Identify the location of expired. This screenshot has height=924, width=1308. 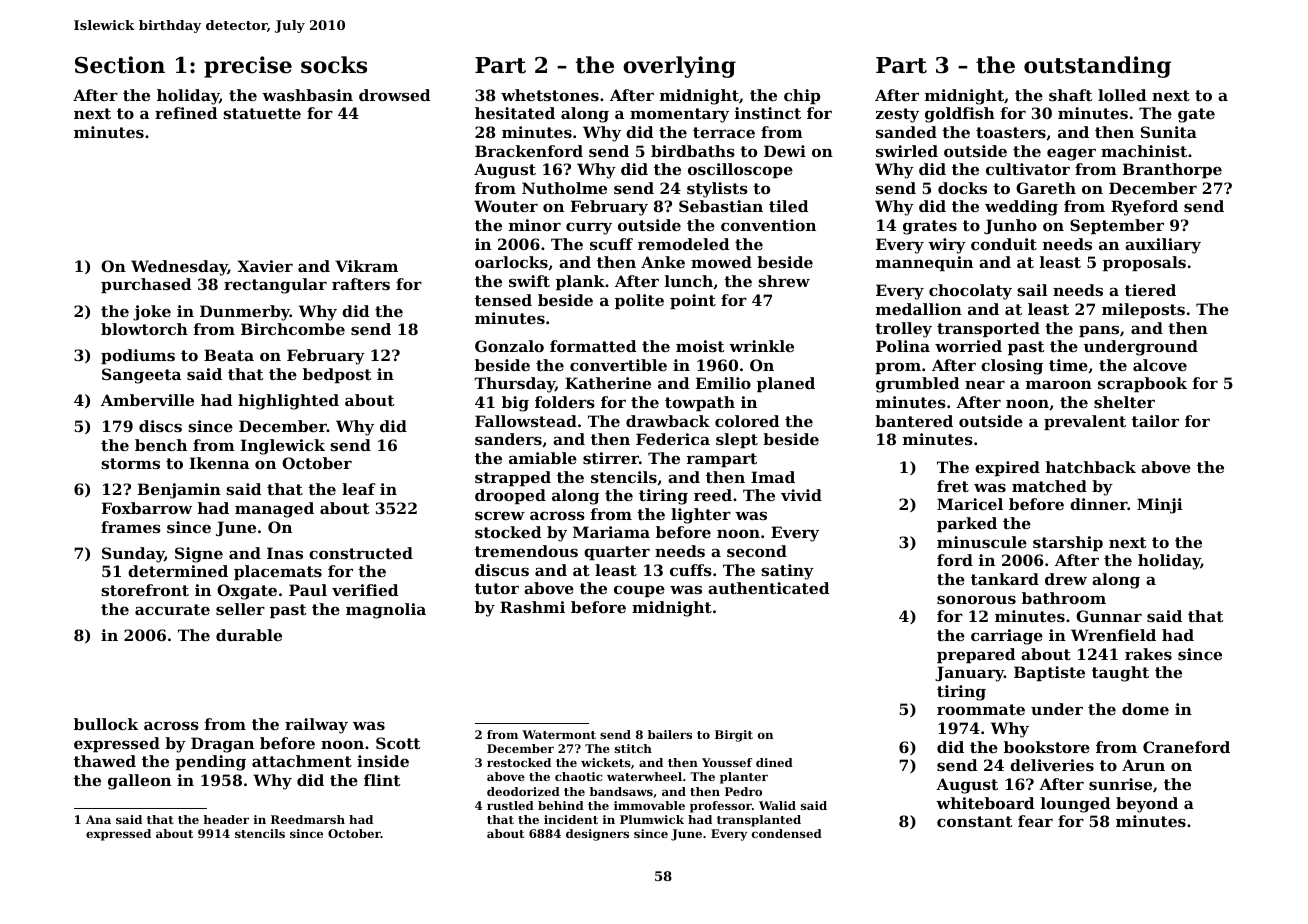
(1007, 468).
